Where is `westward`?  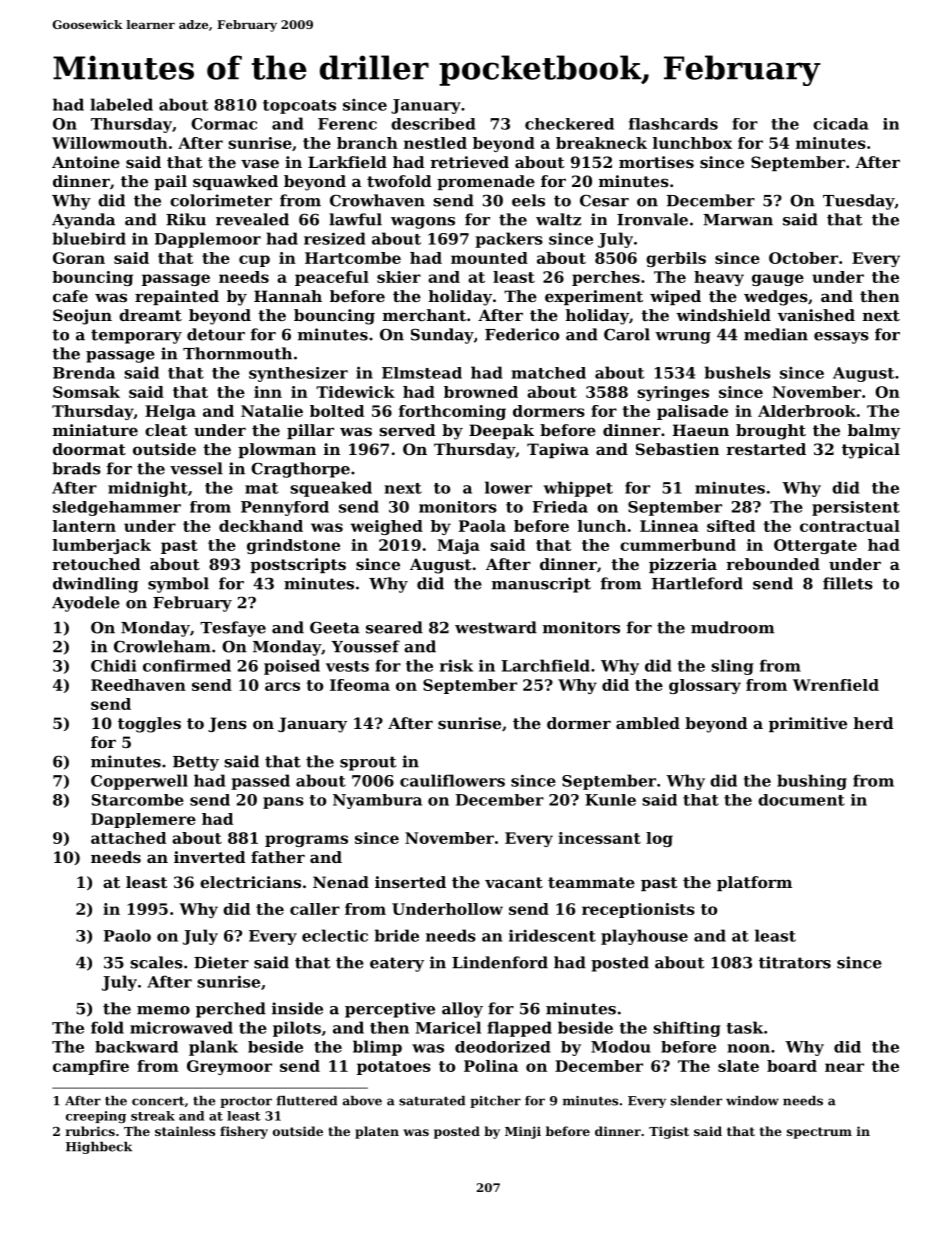 westward is located at coordinates (496, 627).
